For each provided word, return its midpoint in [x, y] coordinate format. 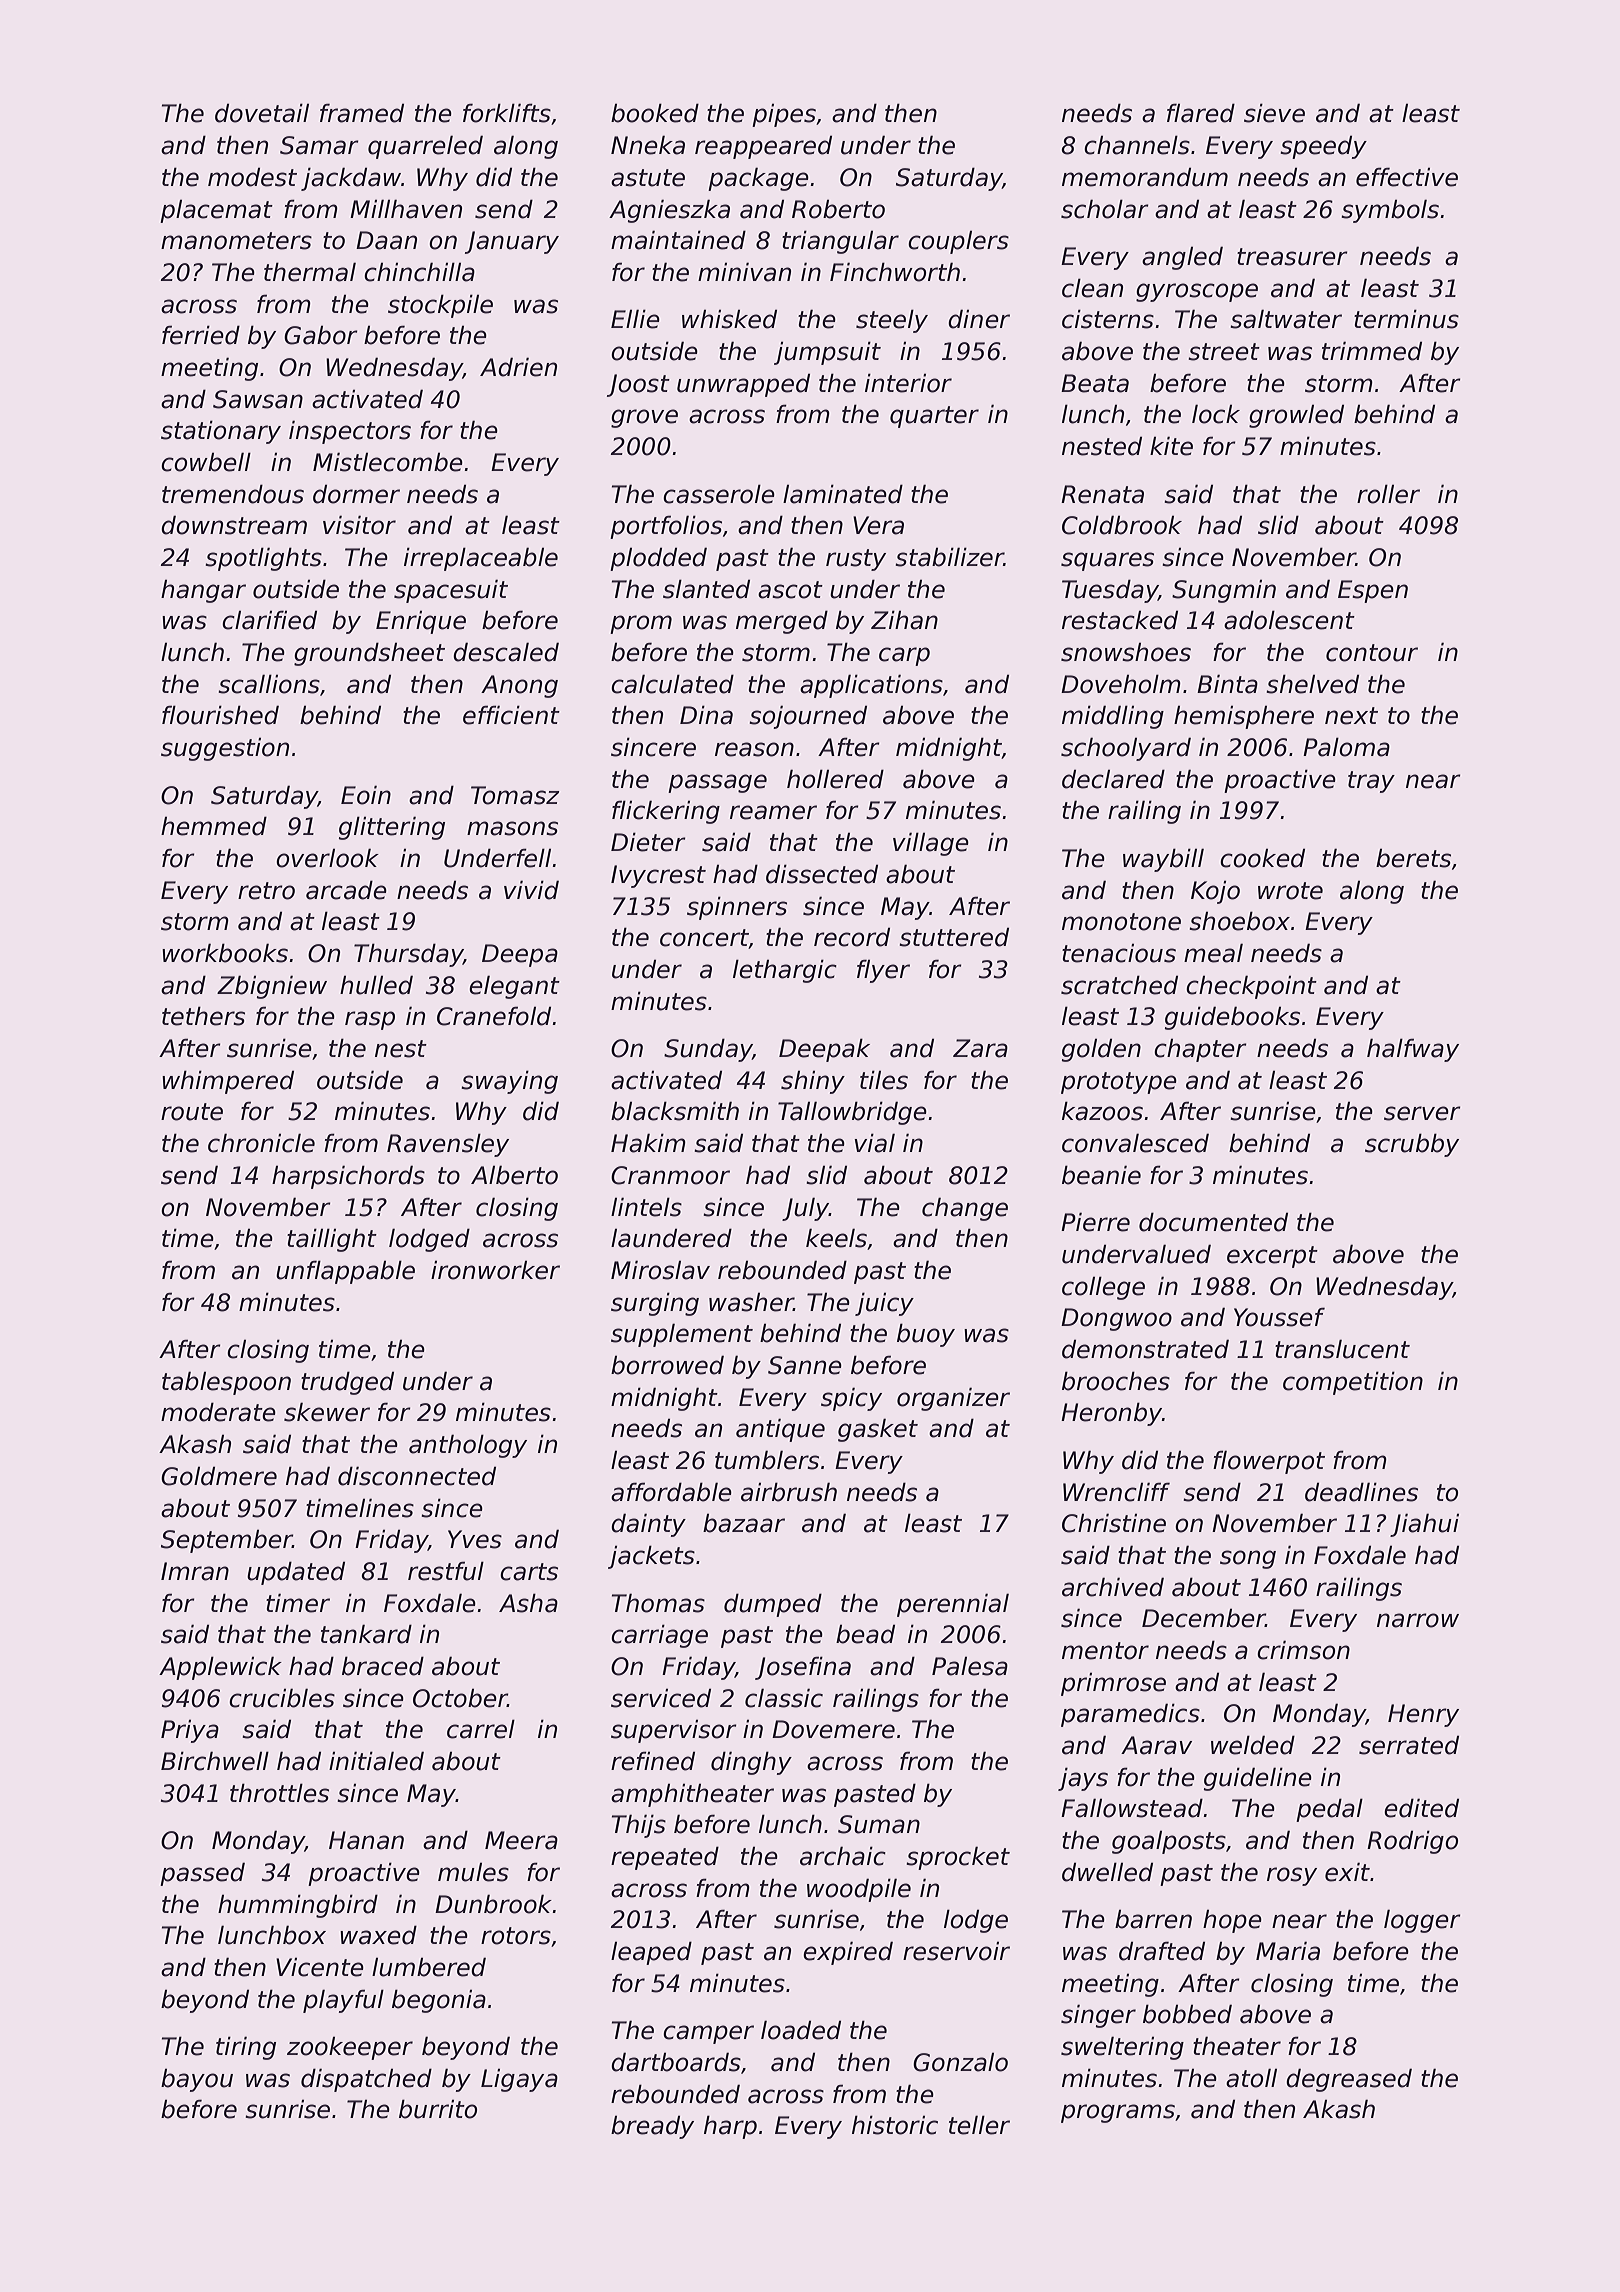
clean [1092, 288]
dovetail [262, 113]
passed [202, 1874]
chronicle [261, 1143]
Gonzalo [960, 2062]
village [931, 844]
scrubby [1412, 1145]
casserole [719, 494]
